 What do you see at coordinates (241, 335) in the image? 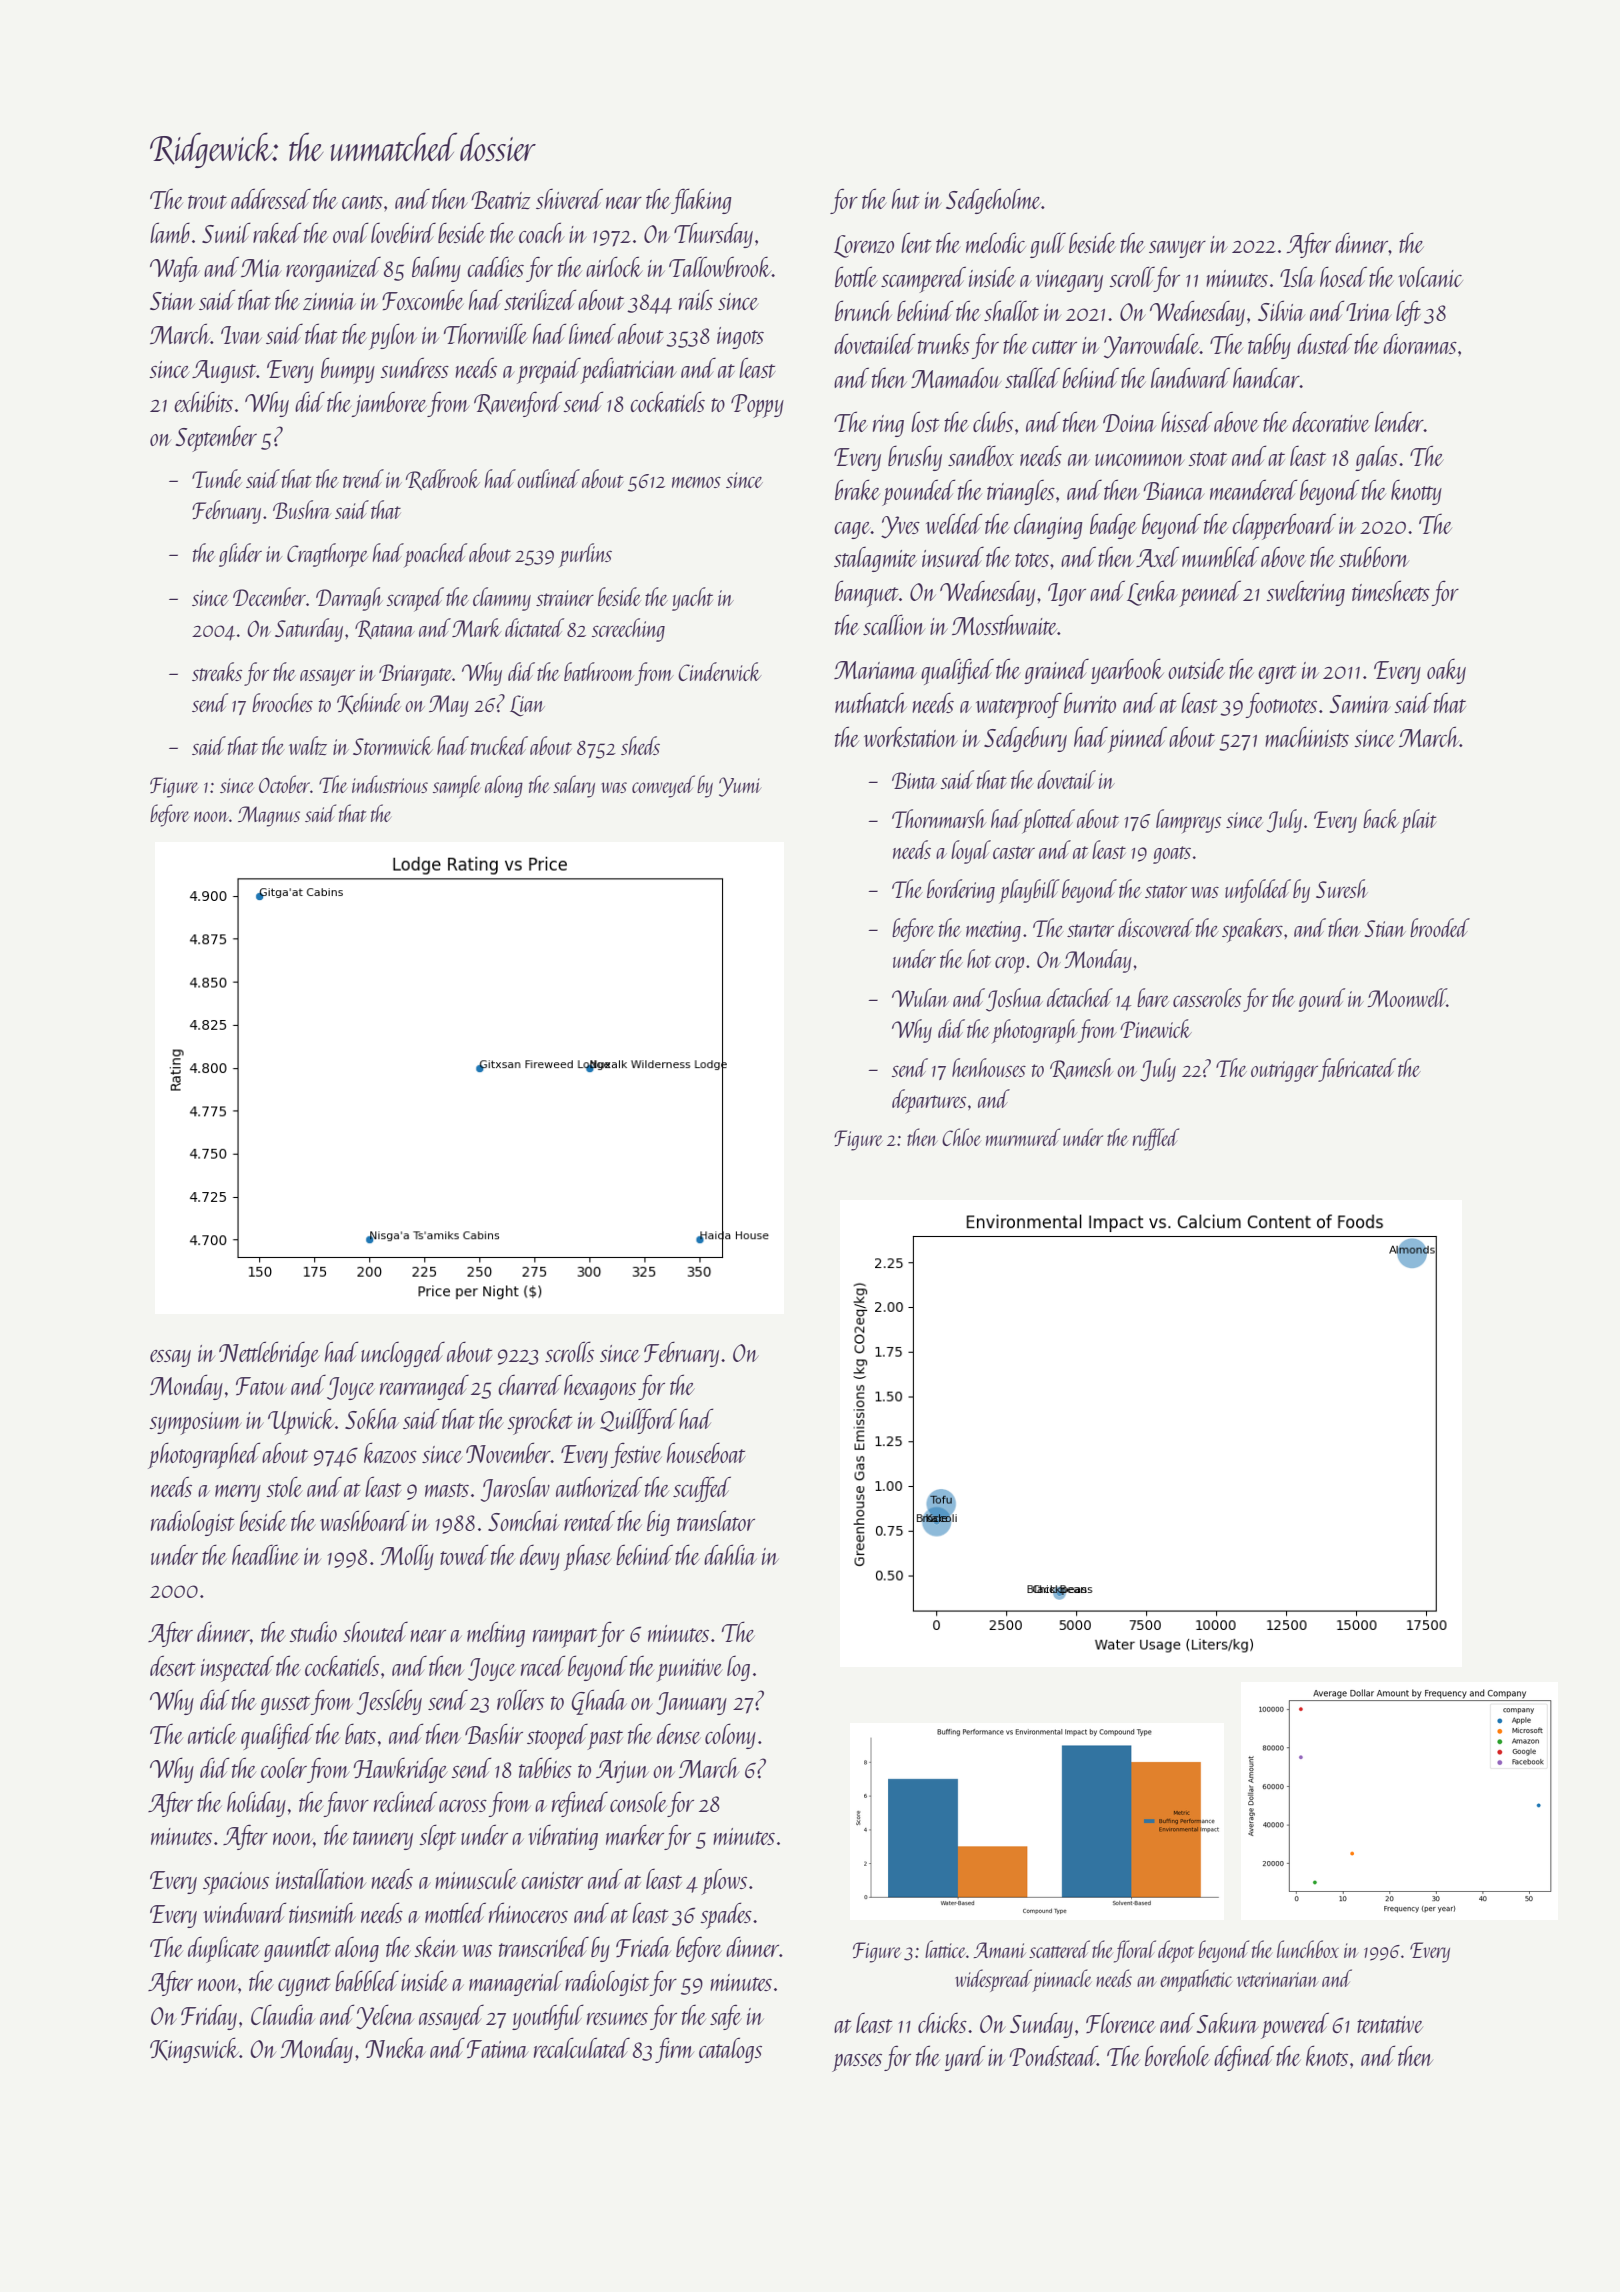
I see `Ivan` at bounding box center [241, 335].
